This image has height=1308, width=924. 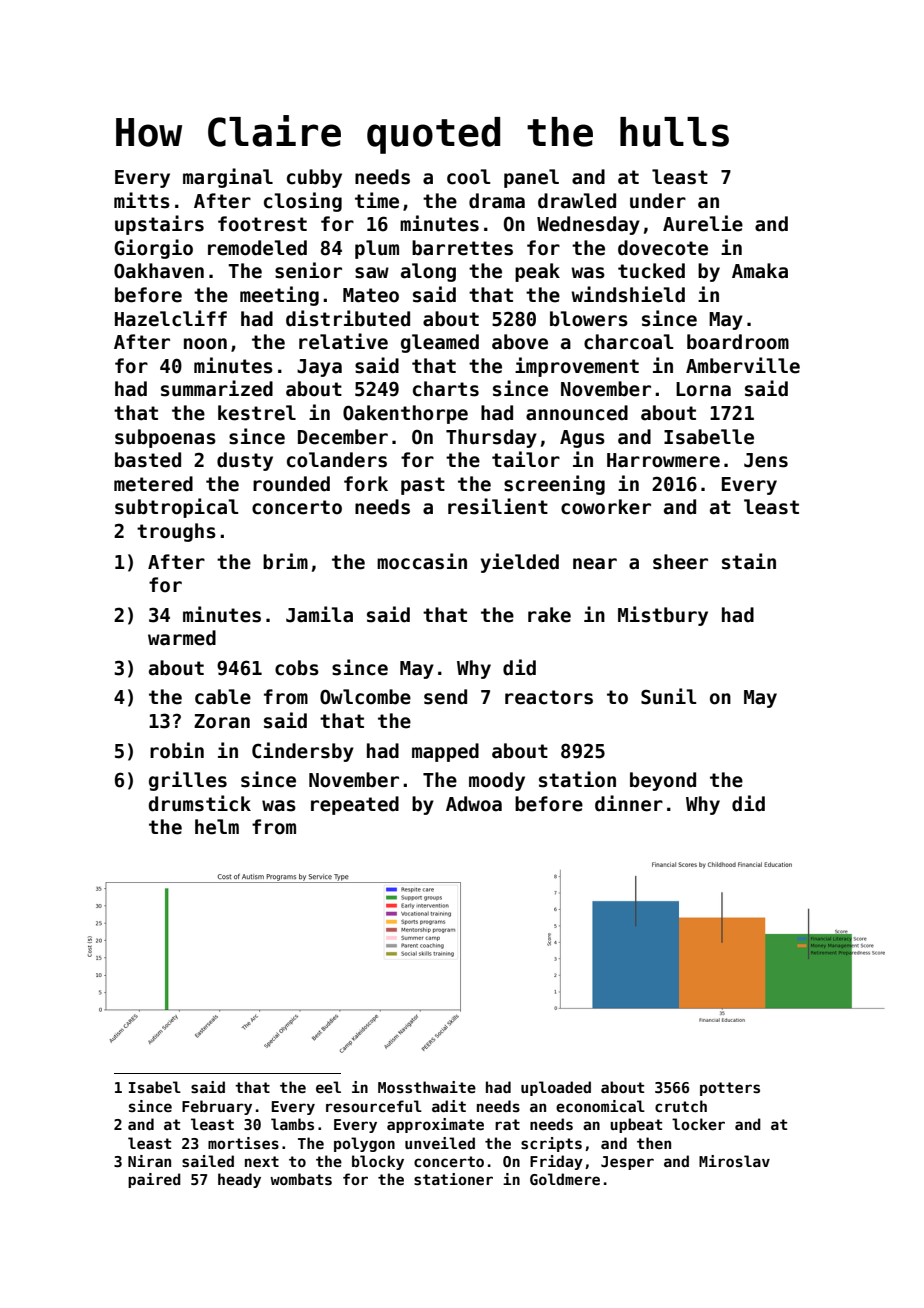 What do you see at coordinates (405, 414) in the image?
I see `Oakenthorpe` at bounding box center [405, 414].
